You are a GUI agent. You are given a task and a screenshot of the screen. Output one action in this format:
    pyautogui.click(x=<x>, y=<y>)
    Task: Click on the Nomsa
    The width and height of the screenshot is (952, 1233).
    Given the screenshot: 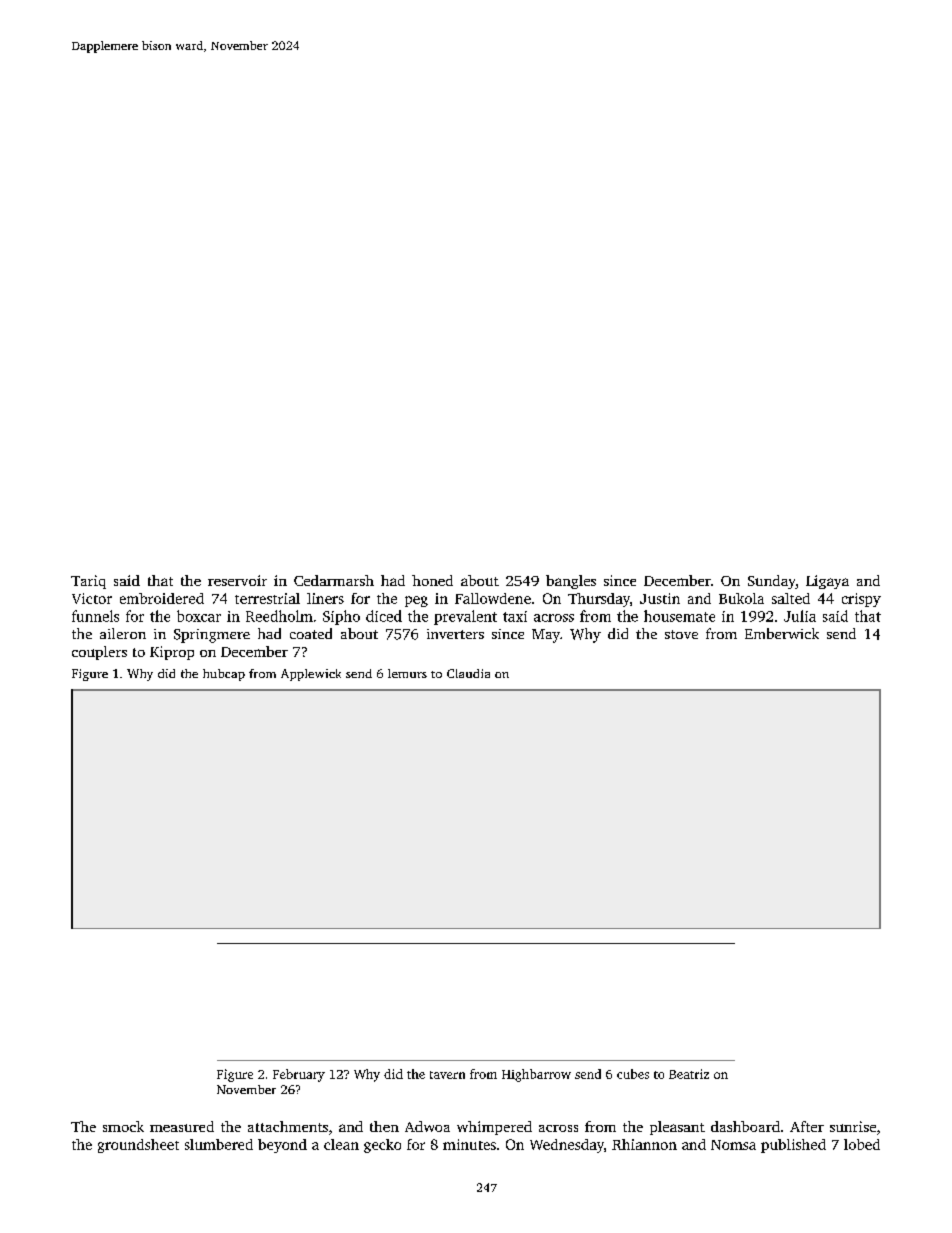 What is the action you would take?
    pyautogui.click(x=733, y=1145)
